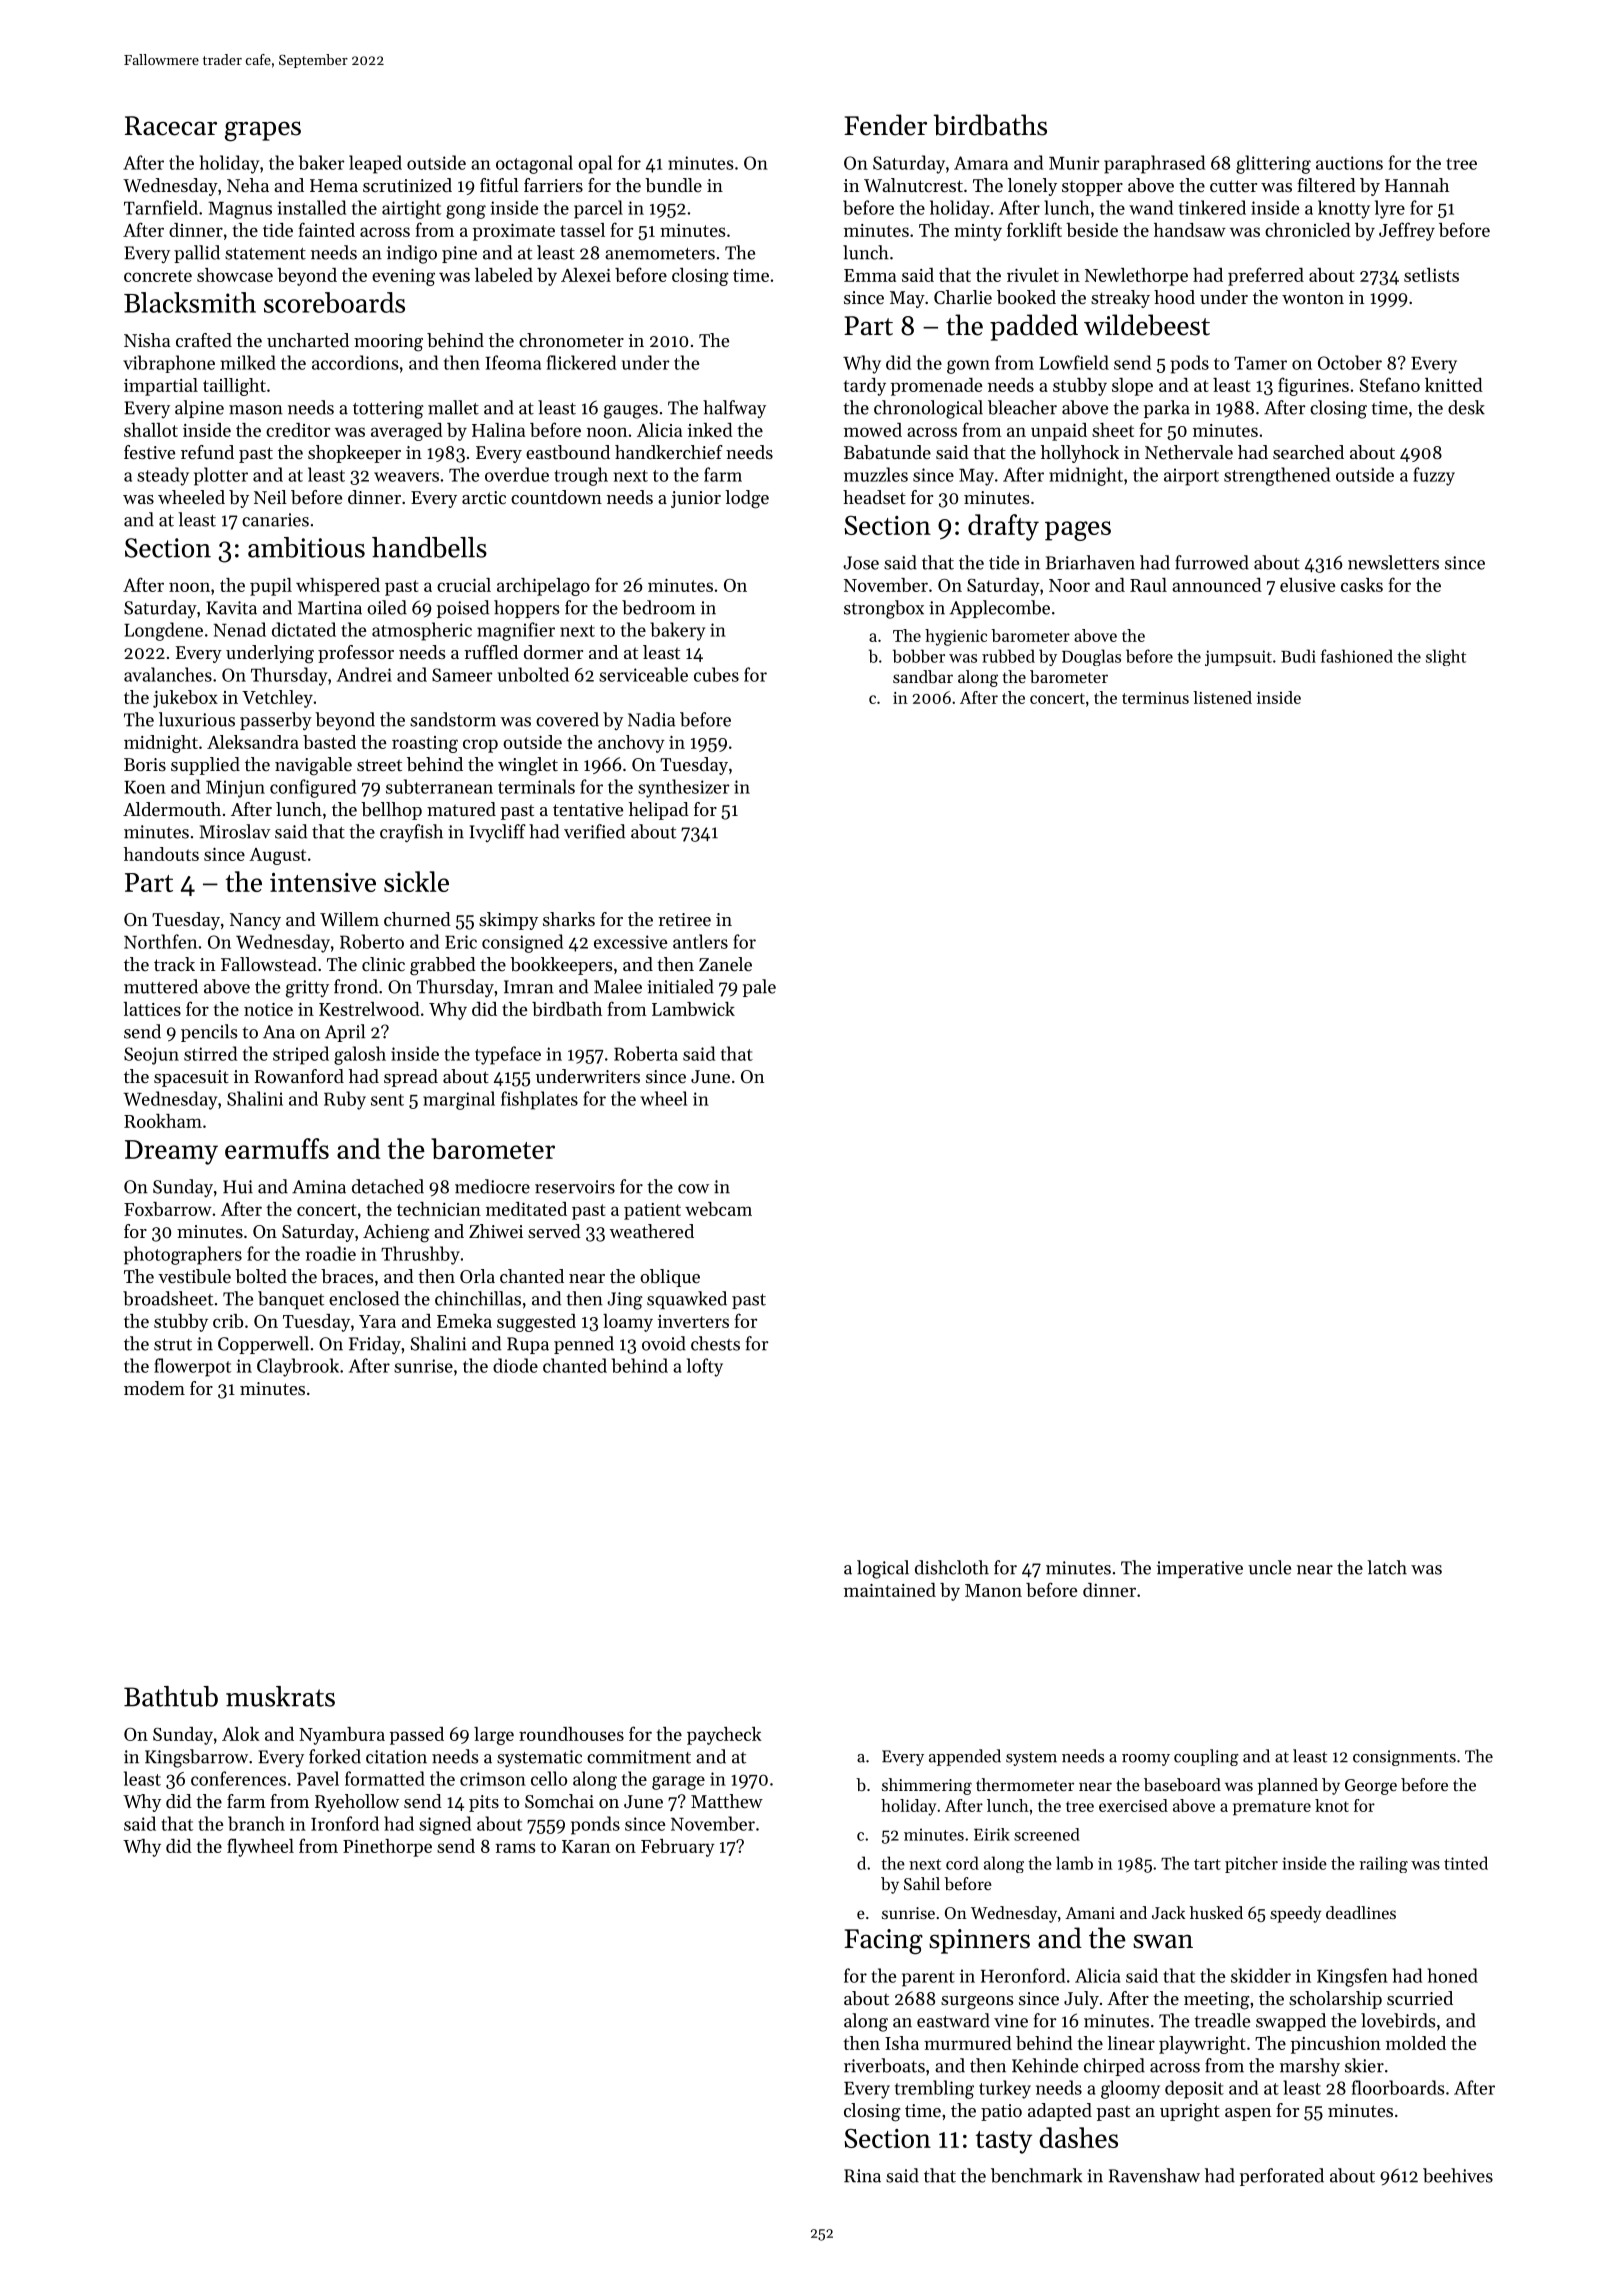 The width and height of the image is (1620, 2292). I want to click on Longdene, so click(163, 631).
